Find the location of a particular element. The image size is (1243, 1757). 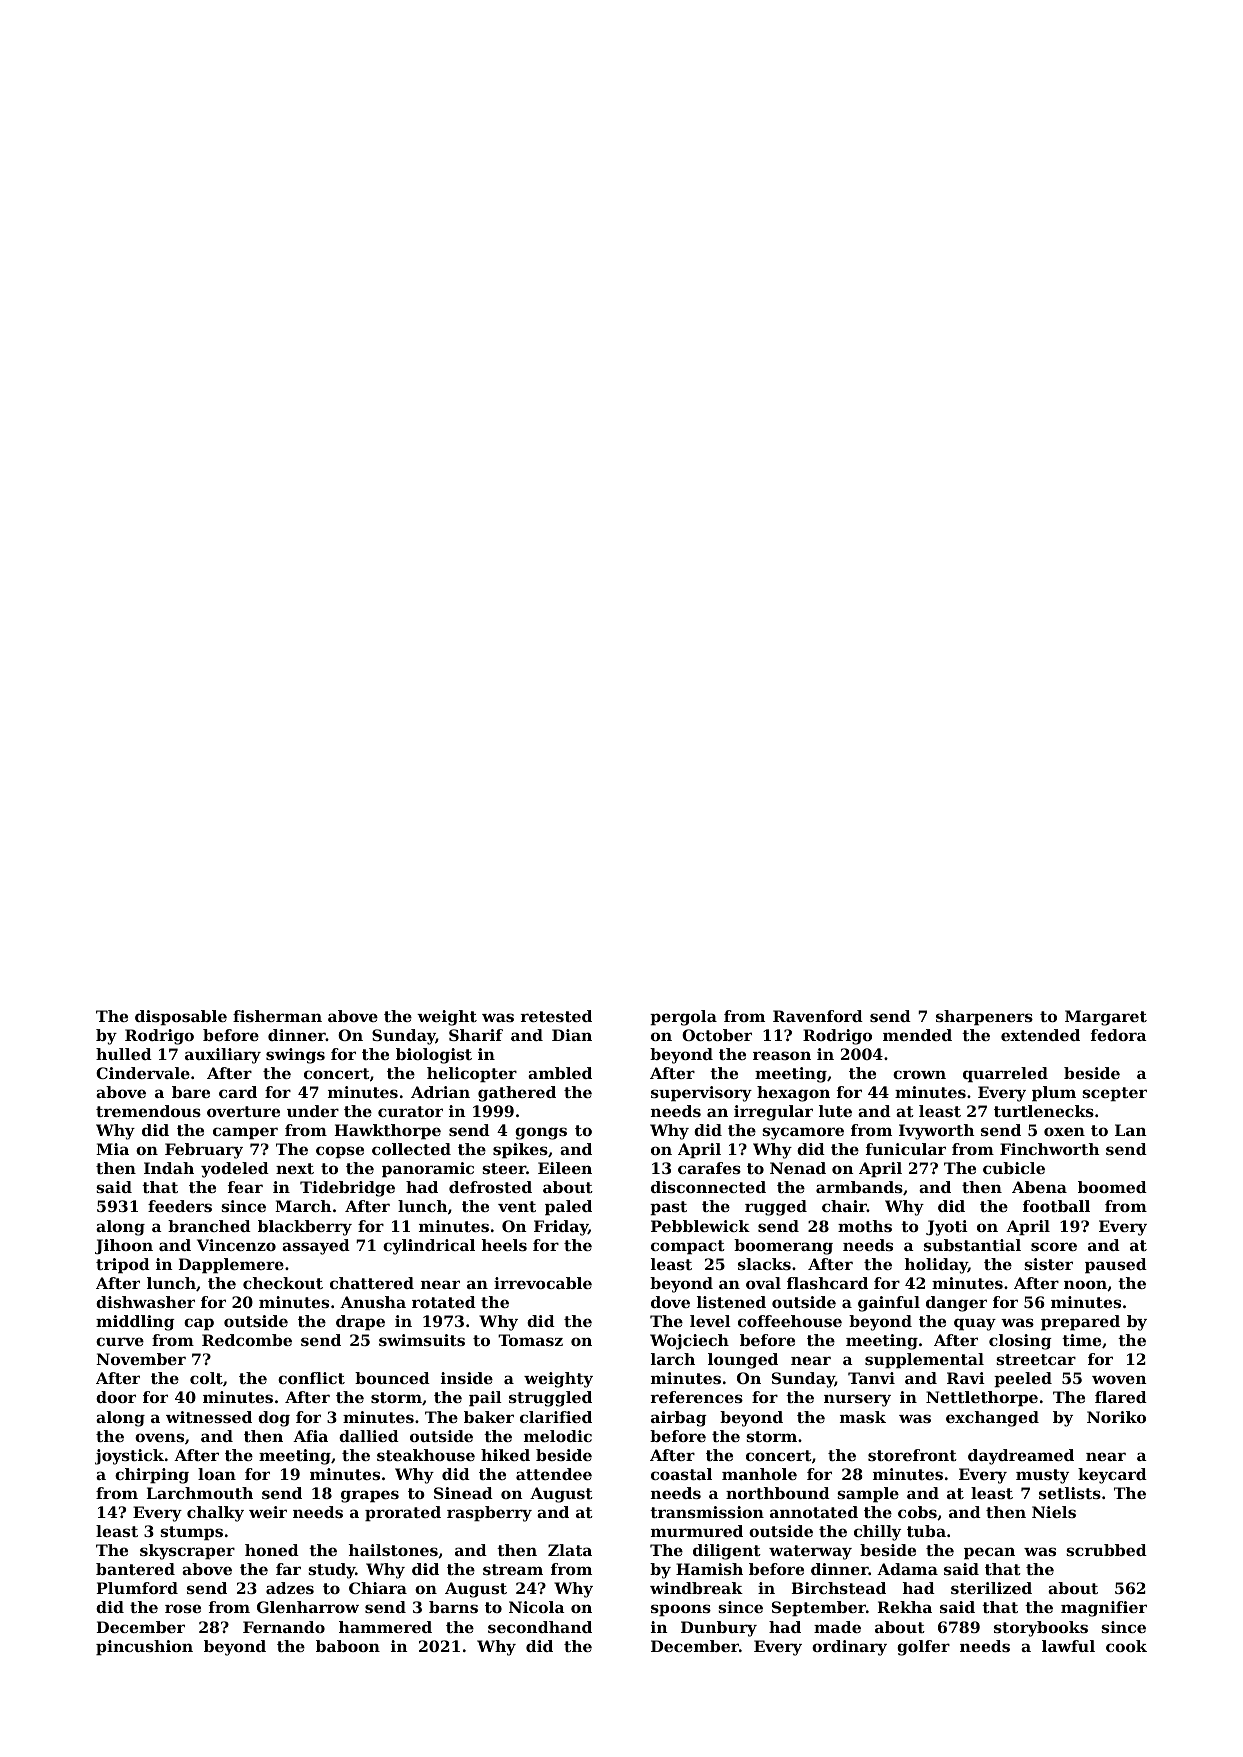

study is located at coordinates (331, 1571).
